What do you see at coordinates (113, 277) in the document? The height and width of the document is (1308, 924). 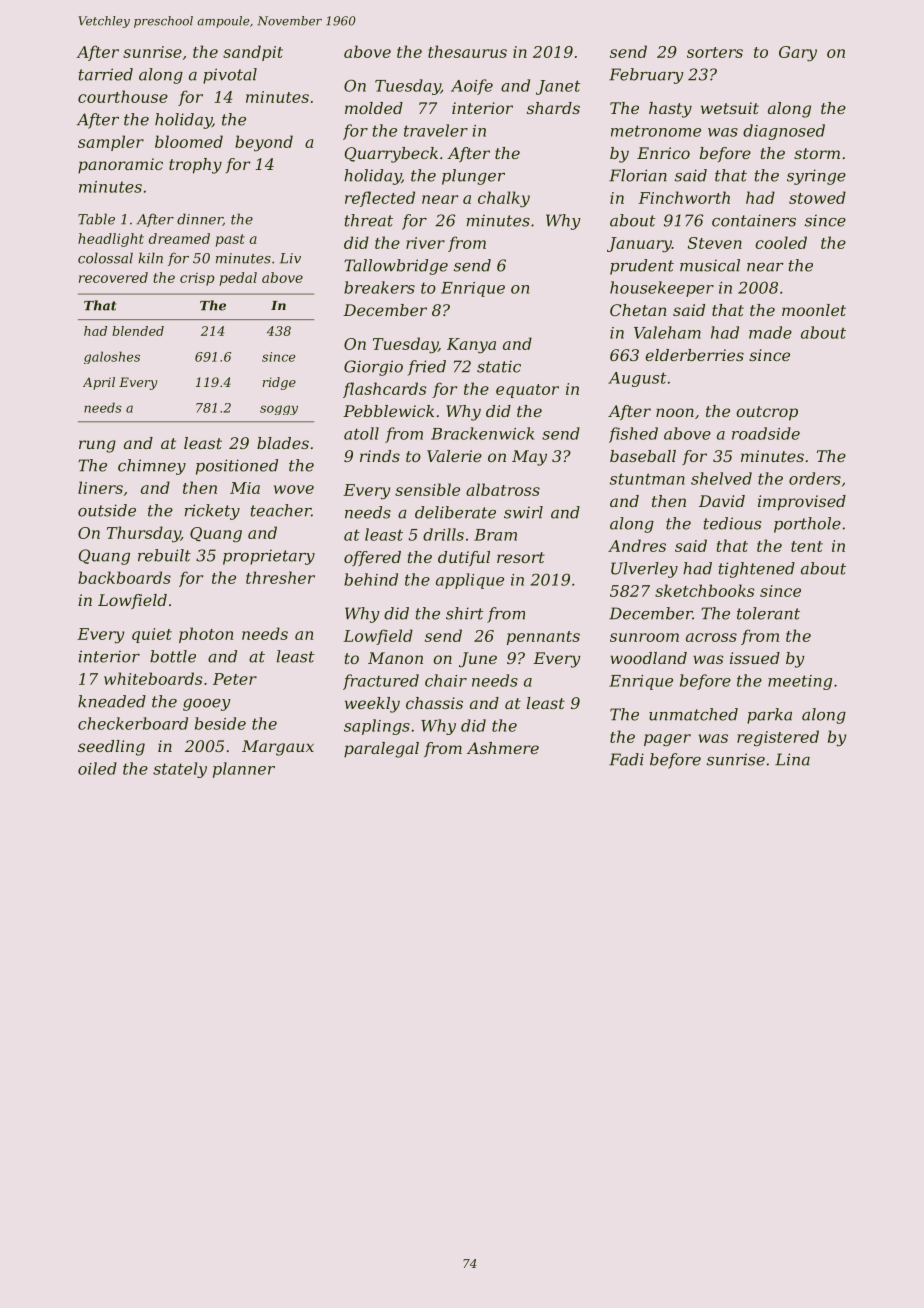 I see `recovered` at bounding box center [113, 277].
